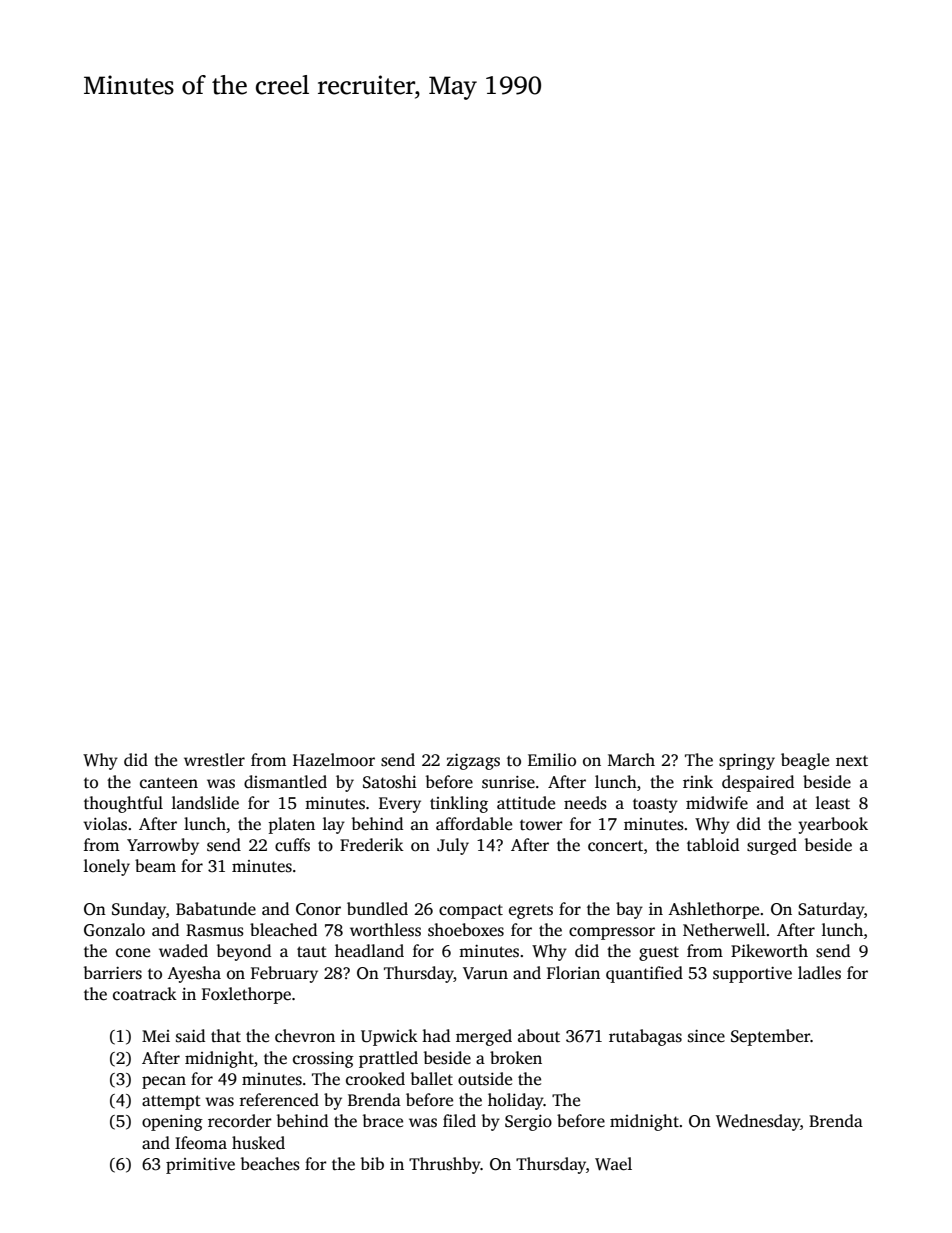  Describe the element at coordinates (107, 867) in the page. I see `lonely` at that location.
